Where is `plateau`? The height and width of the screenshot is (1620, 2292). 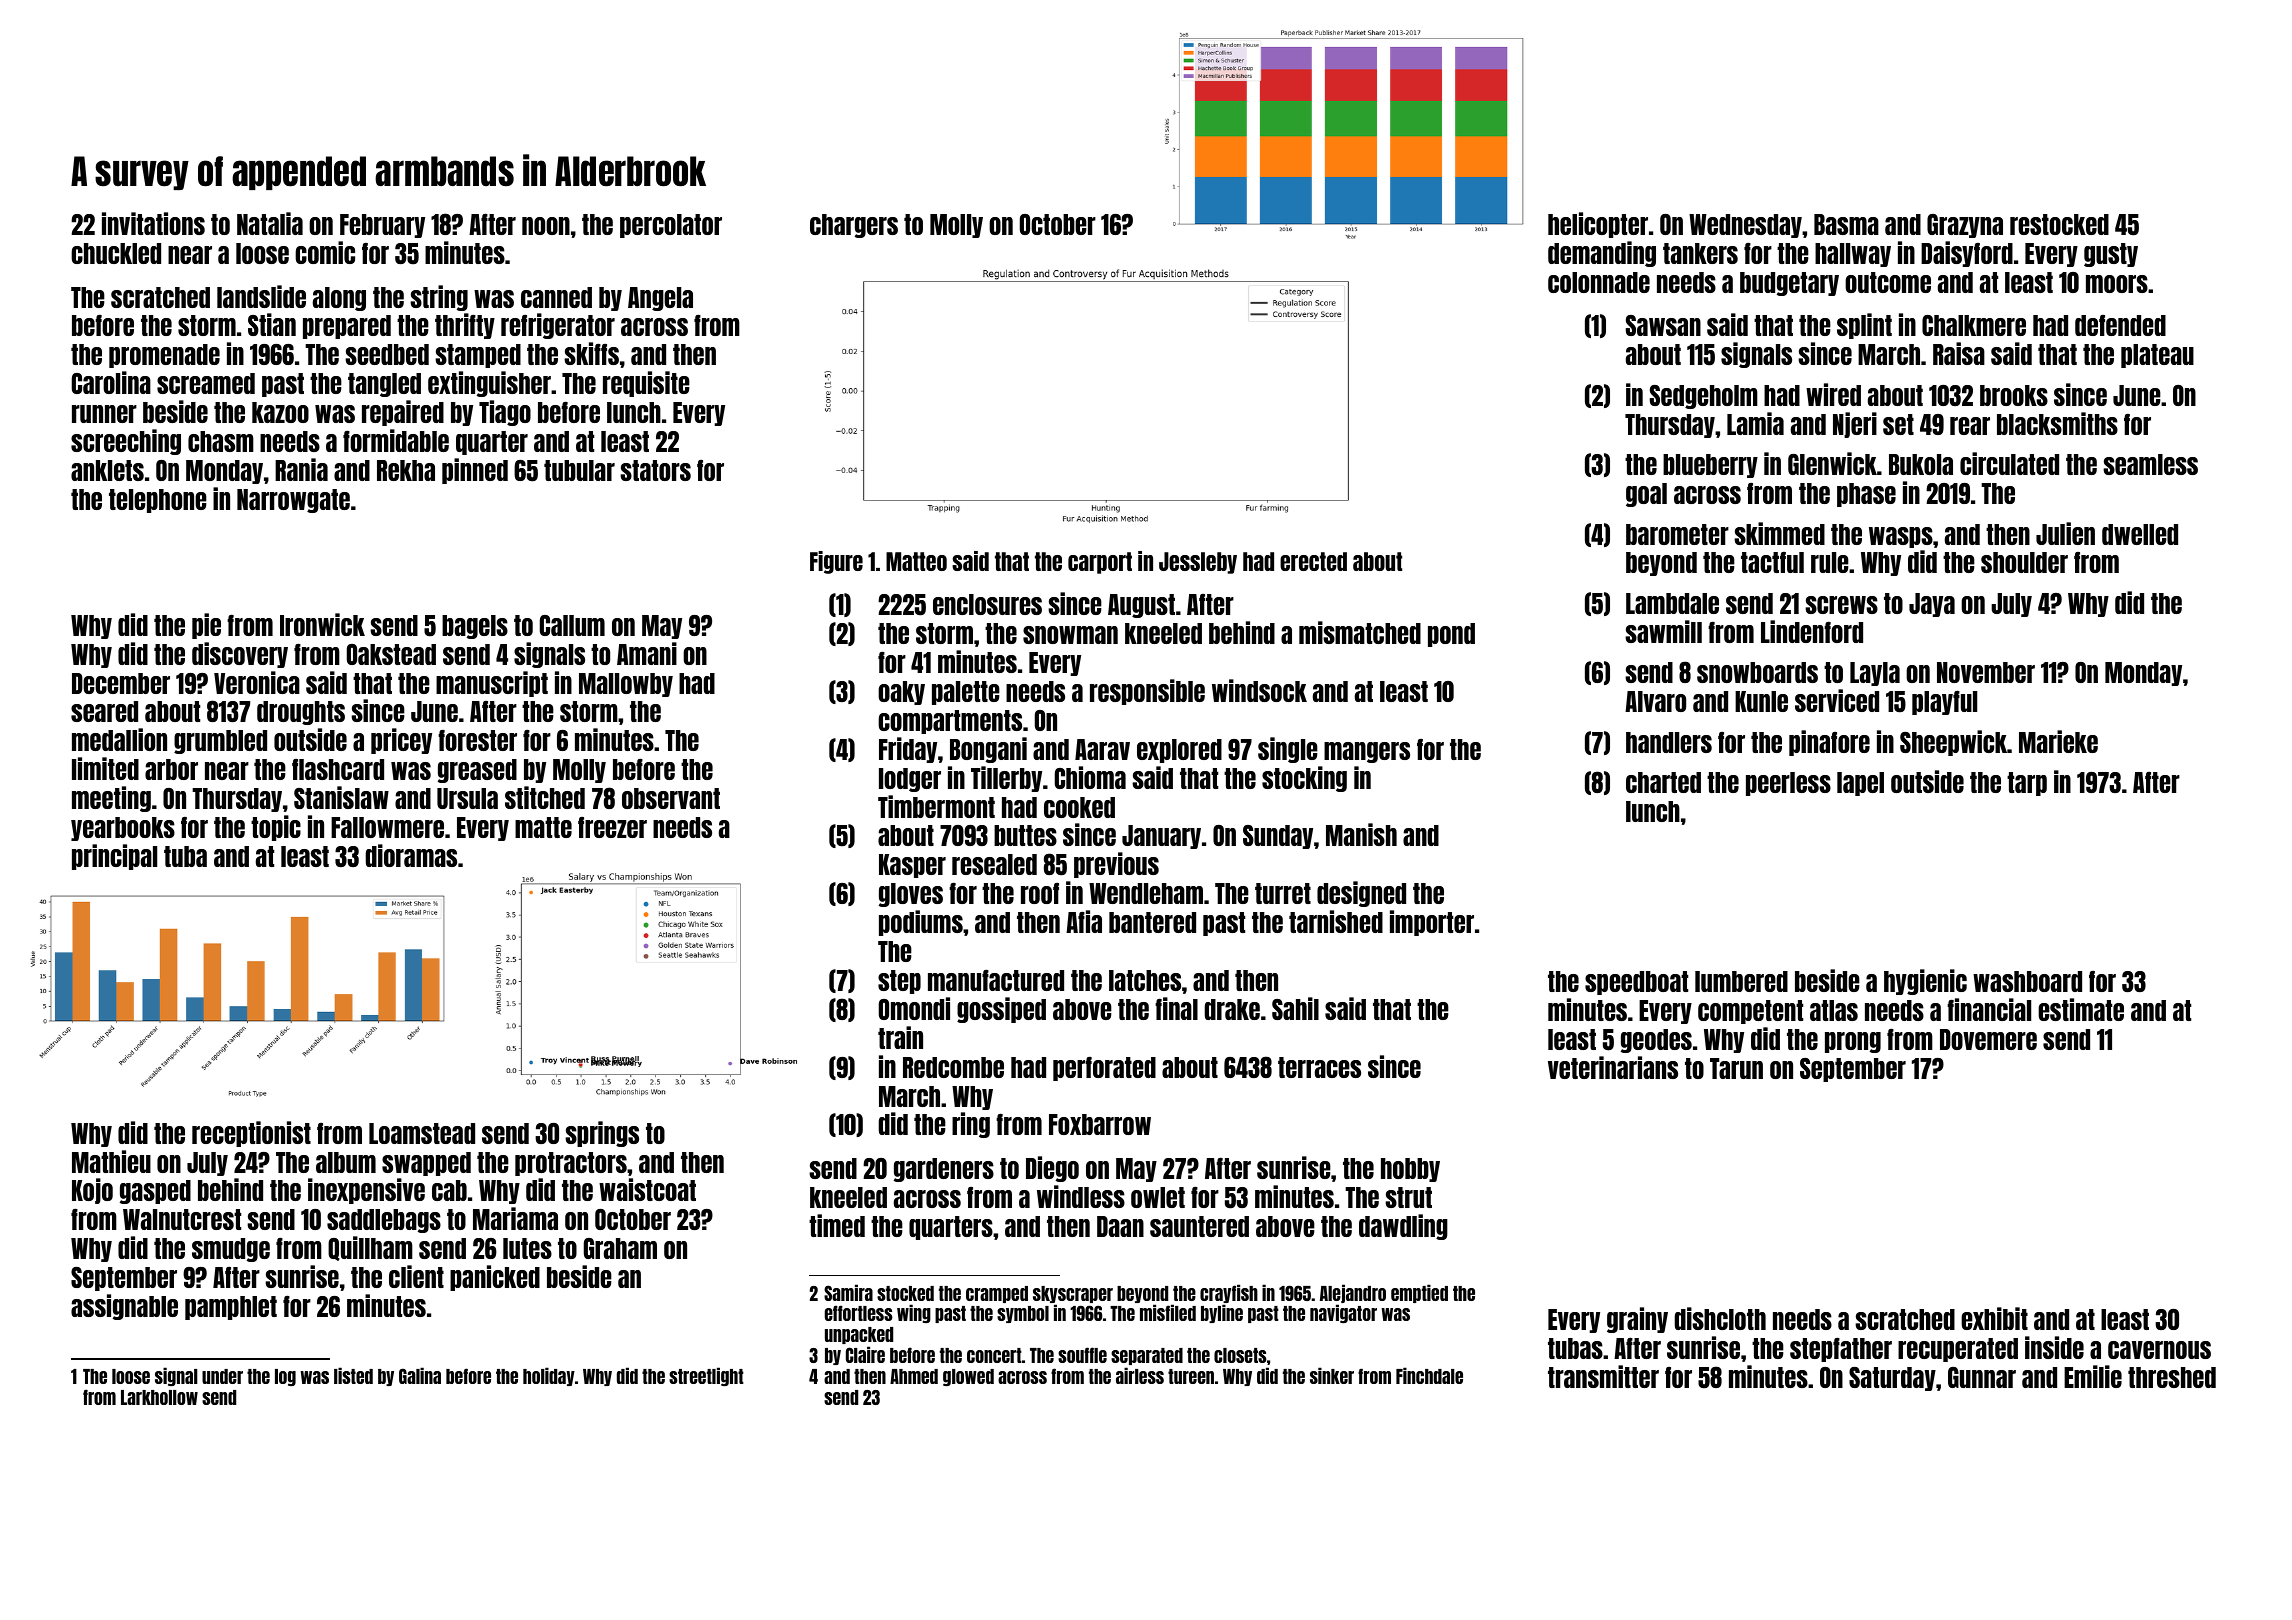
plateau is located at coordinates (2157, 356).
